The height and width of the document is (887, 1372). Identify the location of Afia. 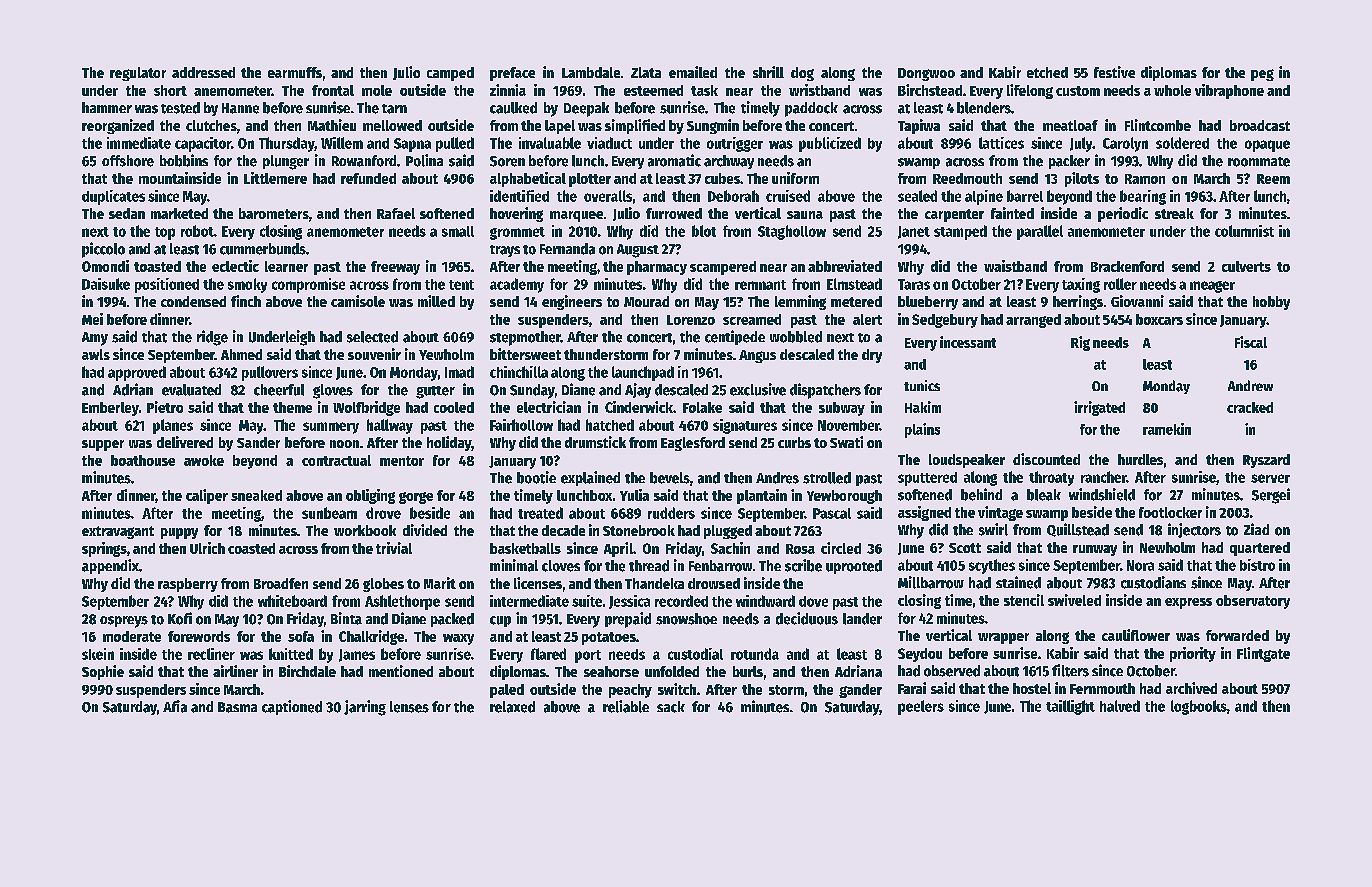
(175, 706).
